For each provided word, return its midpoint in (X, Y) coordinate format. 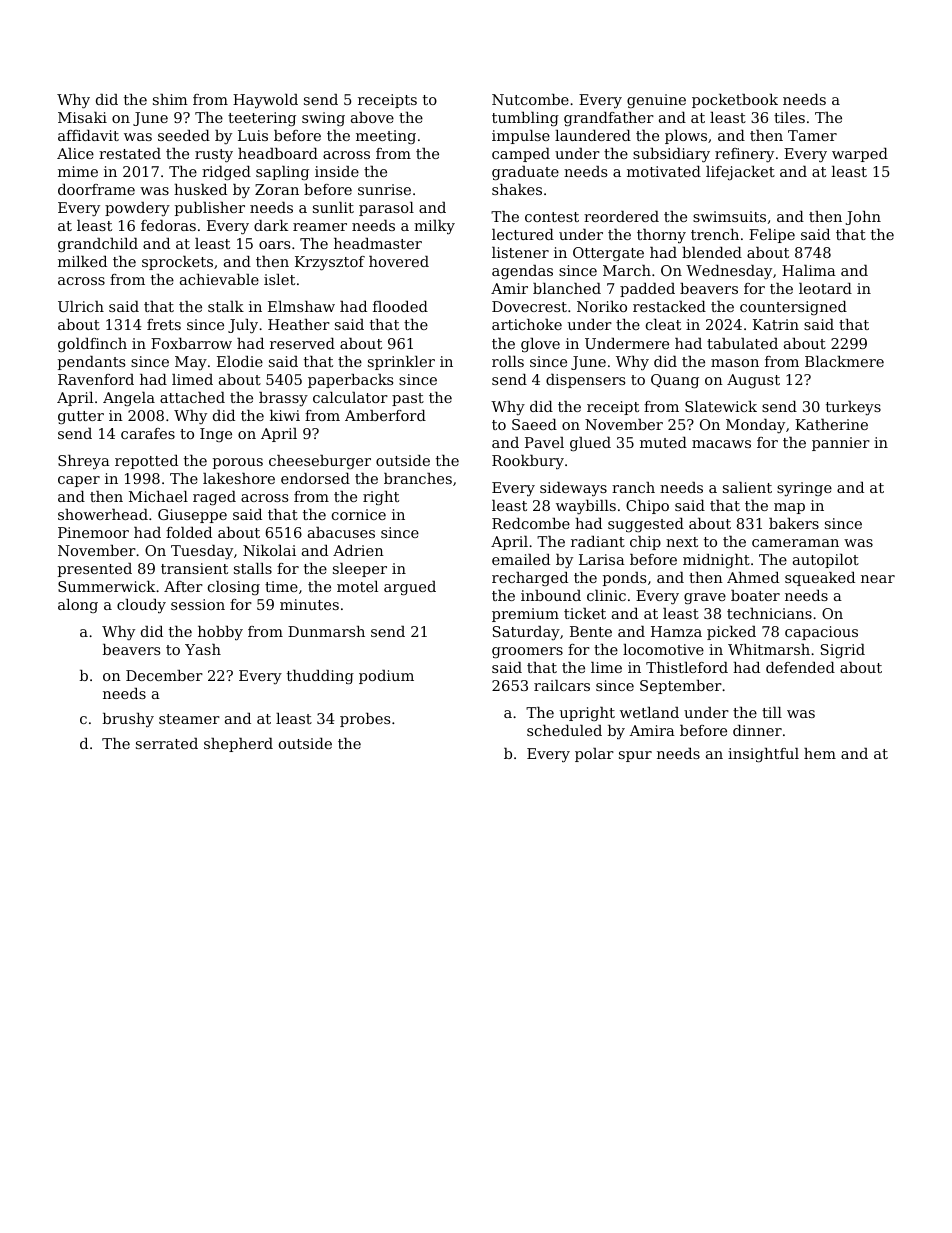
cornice (359, 514)
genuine (656, 101)
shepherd (238, 745)
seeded (184, 135)
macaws (721, 444)
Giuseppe (192, 516)
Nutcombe (530, 99)
